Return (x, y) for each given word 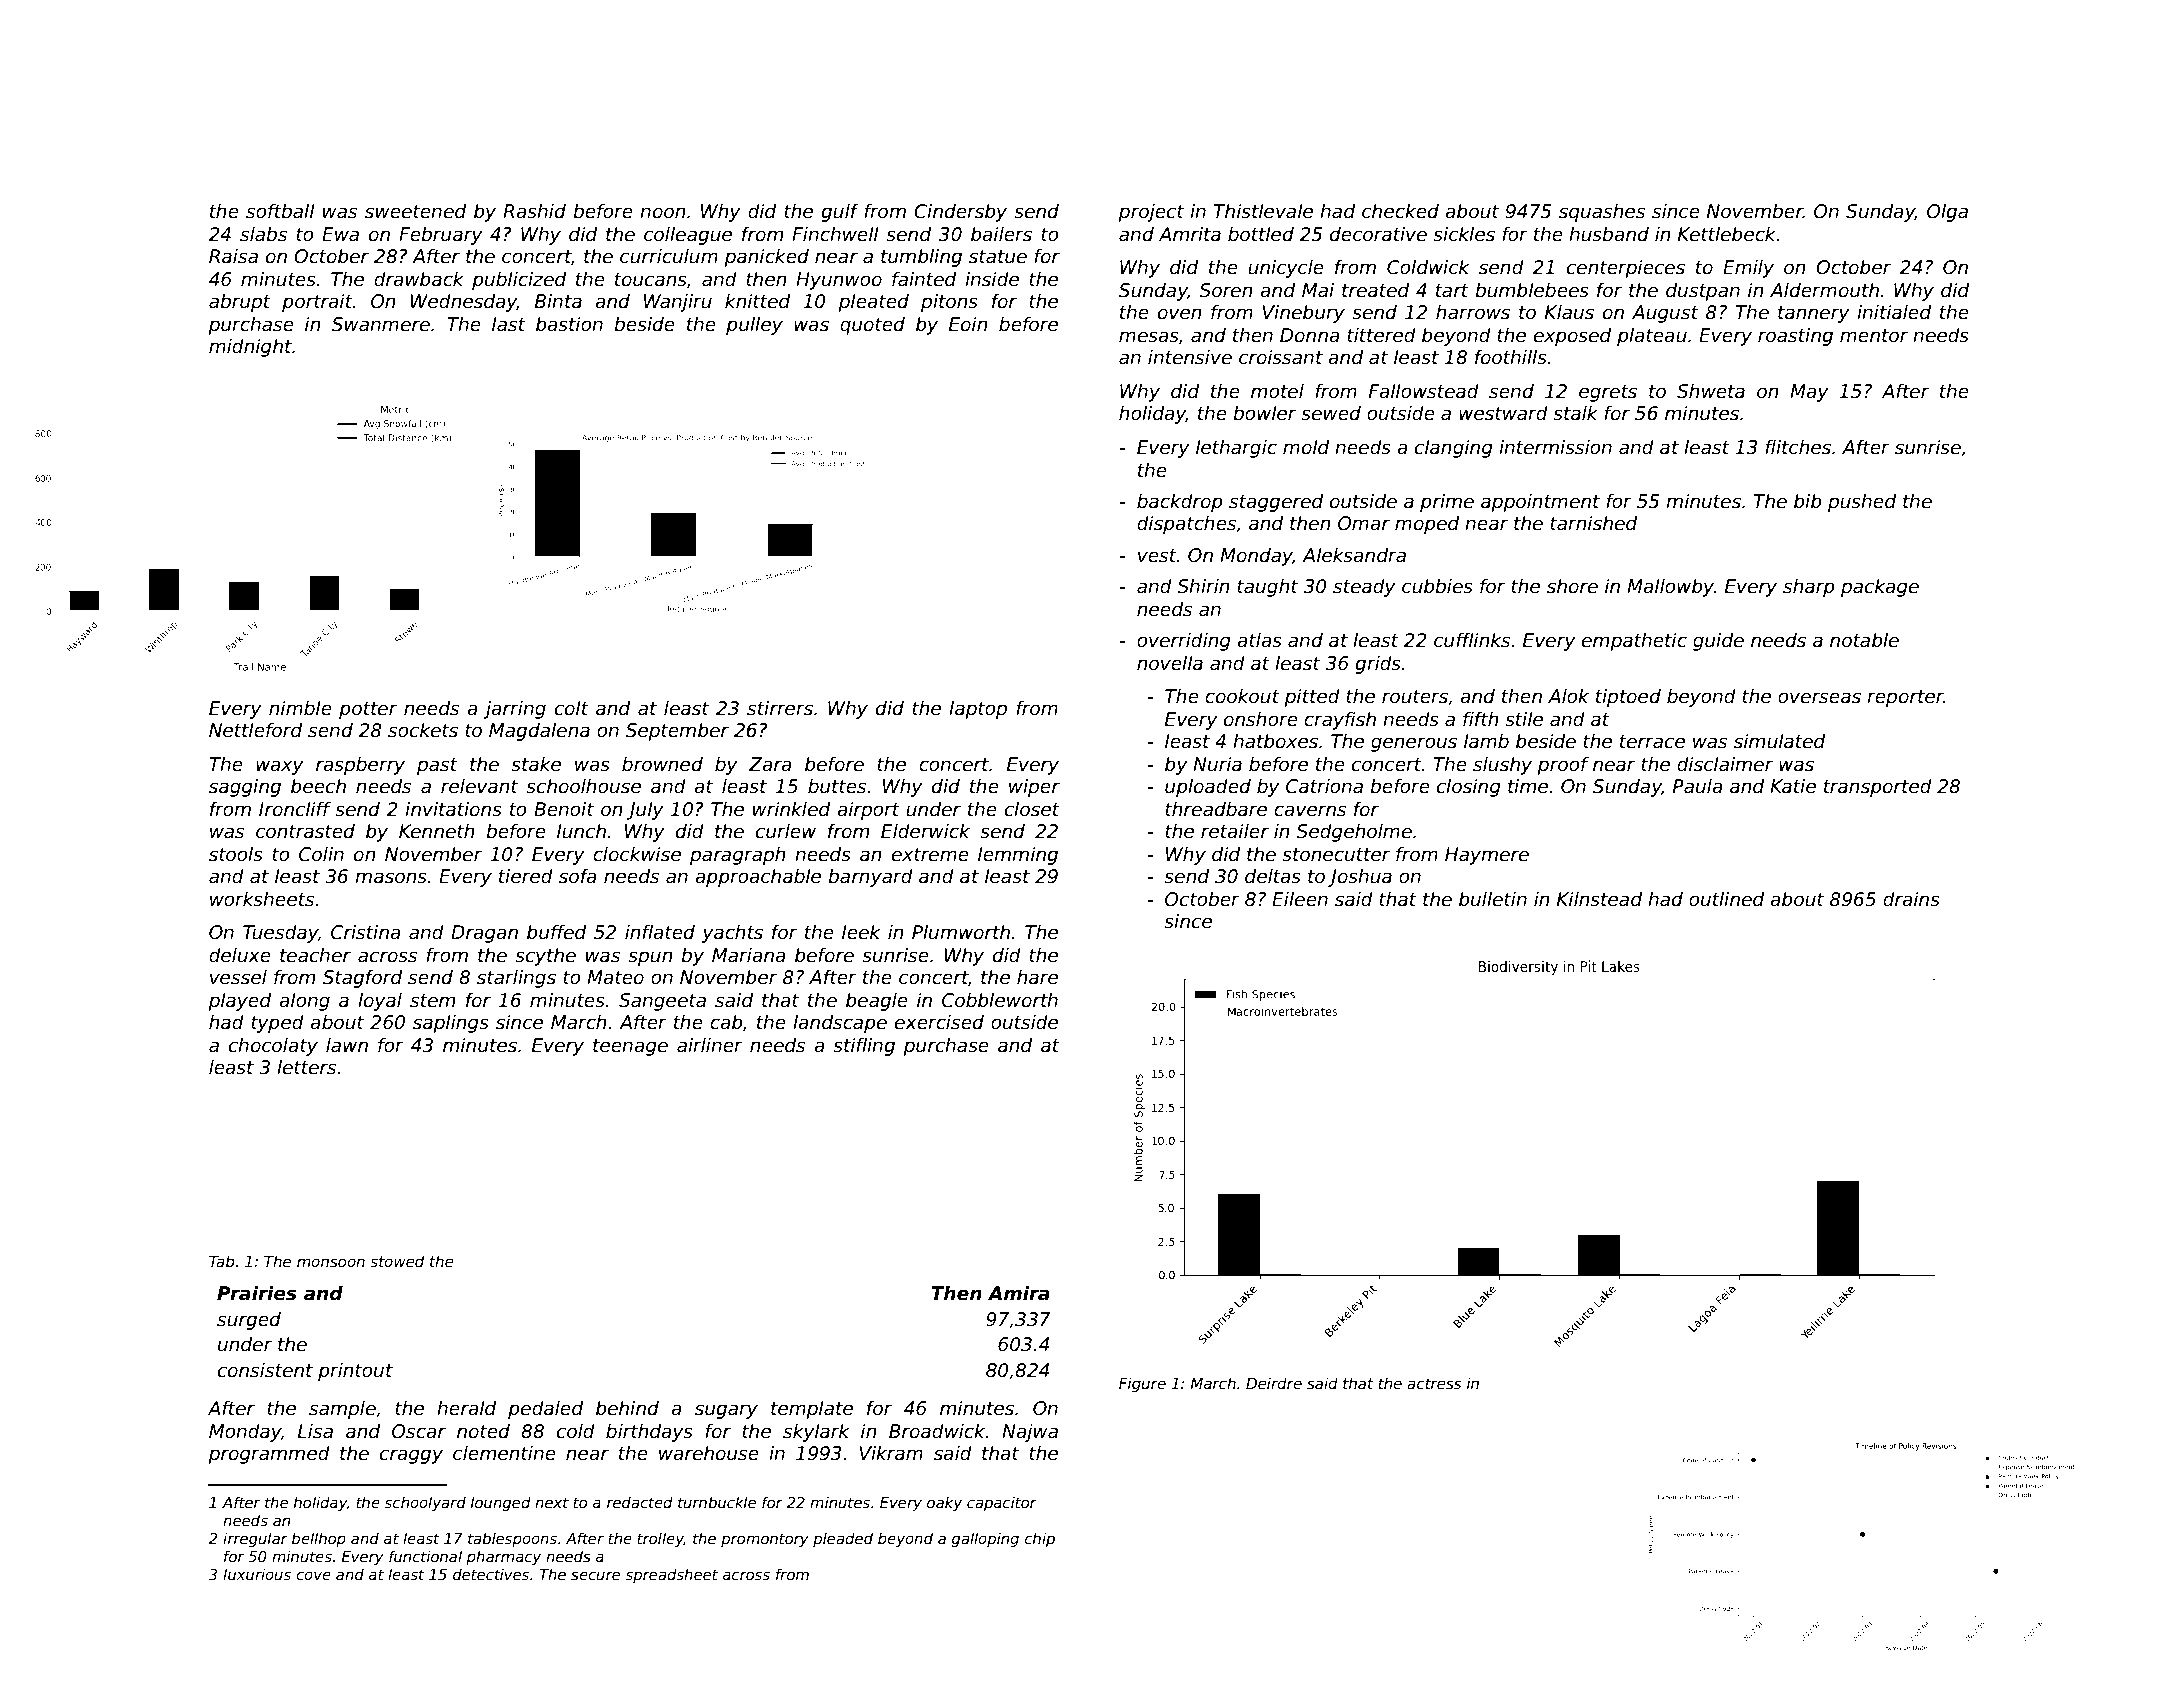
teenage (630, 1047)
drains (1911, 899)
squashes (1602, 213)
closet (1032, 809)
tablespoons (512, 1539)
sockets (423, 730)
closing (1469, 788)
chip (1040, 1539)
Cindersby (960, 213)
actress (1434, 1383)
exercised (939, 1022)
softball (280, 211)
